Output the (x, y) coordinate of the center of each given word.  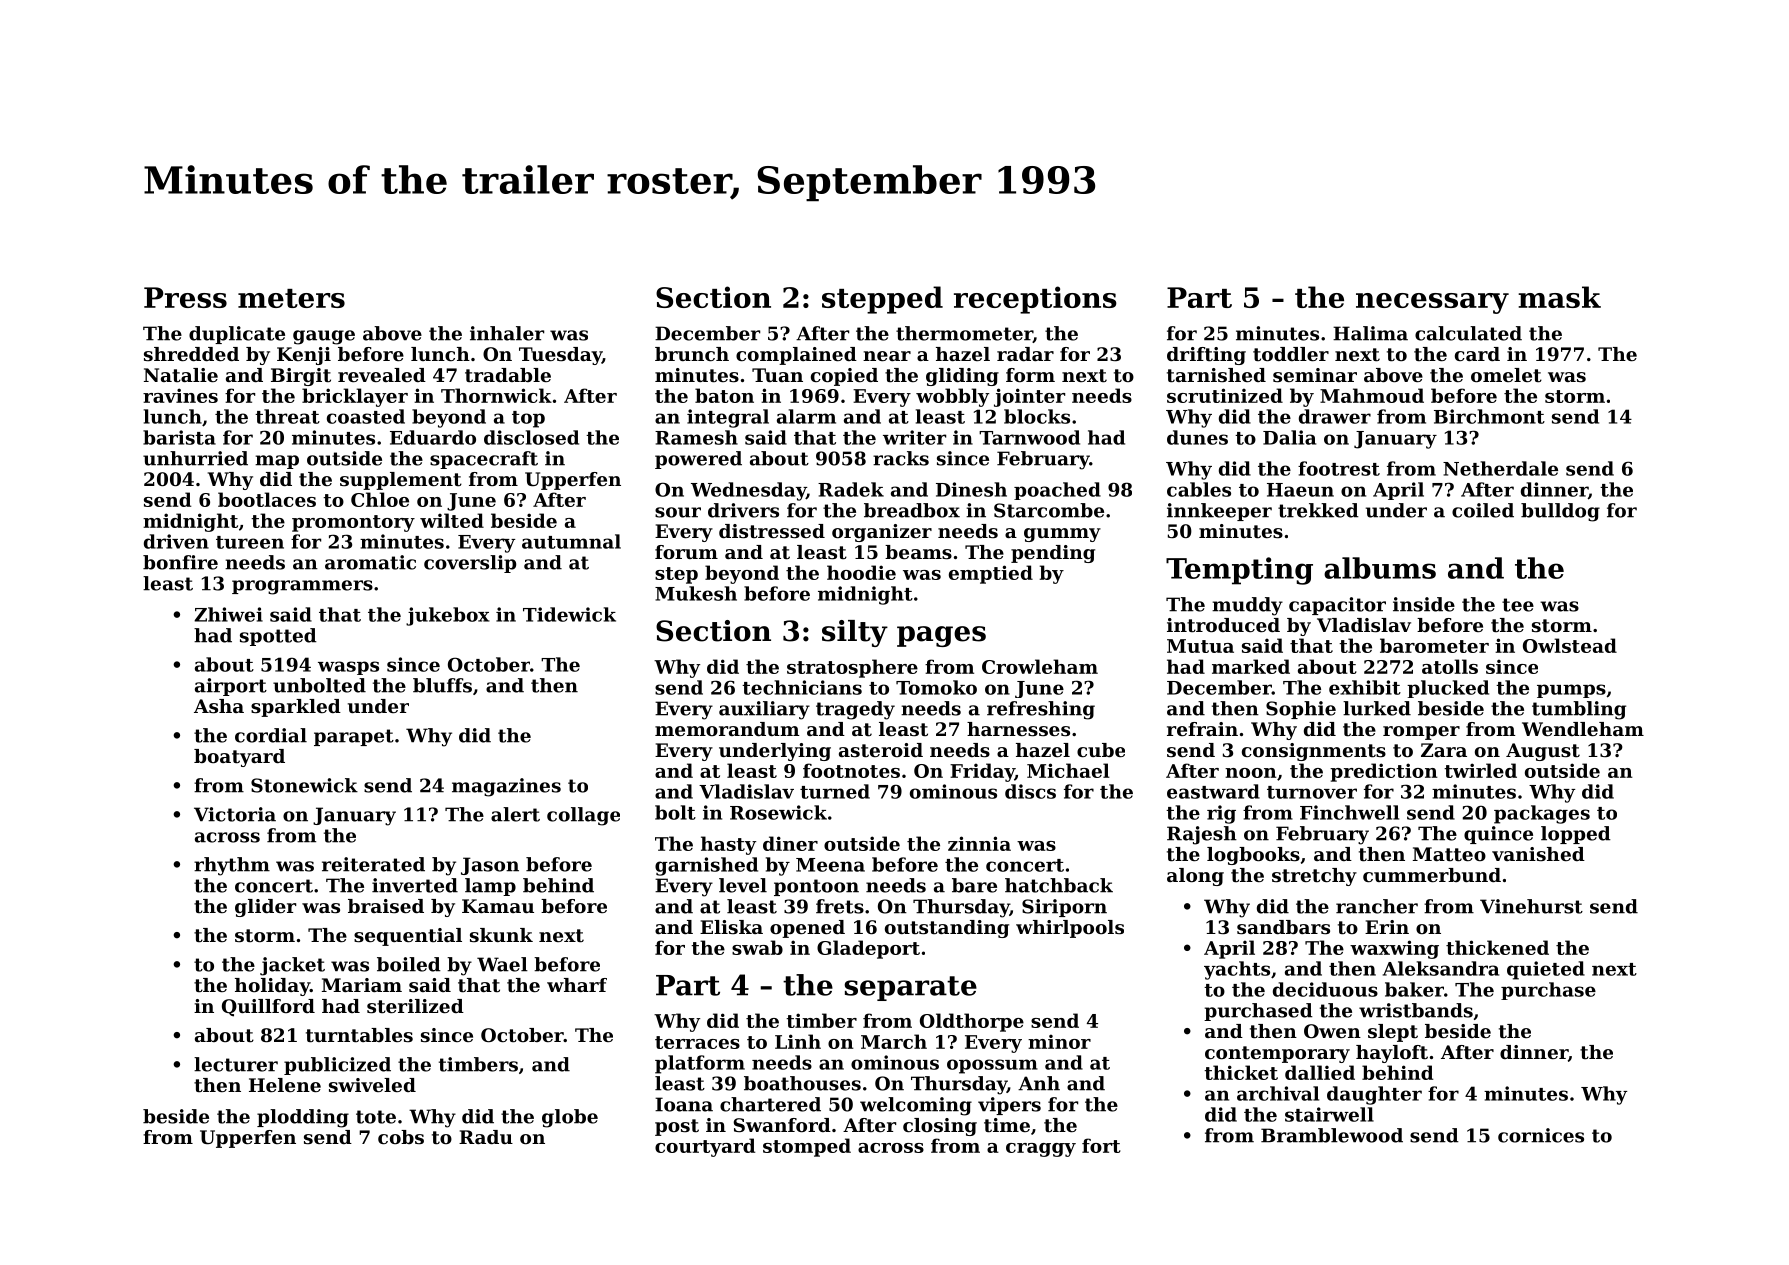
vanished (1538, 854)
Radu (486, 1137)
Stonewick (304, 785)
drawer (1335, 416)
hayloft (1392, 1054)
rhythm (232, 866)
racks (901, 458)
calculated (1468, 333)
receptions (1035, 300)
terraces (697, 1042)
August (1543, 752)
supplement (401, 481)
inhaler (507, 333)
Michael (1068, 770)
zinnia (979, 843)
